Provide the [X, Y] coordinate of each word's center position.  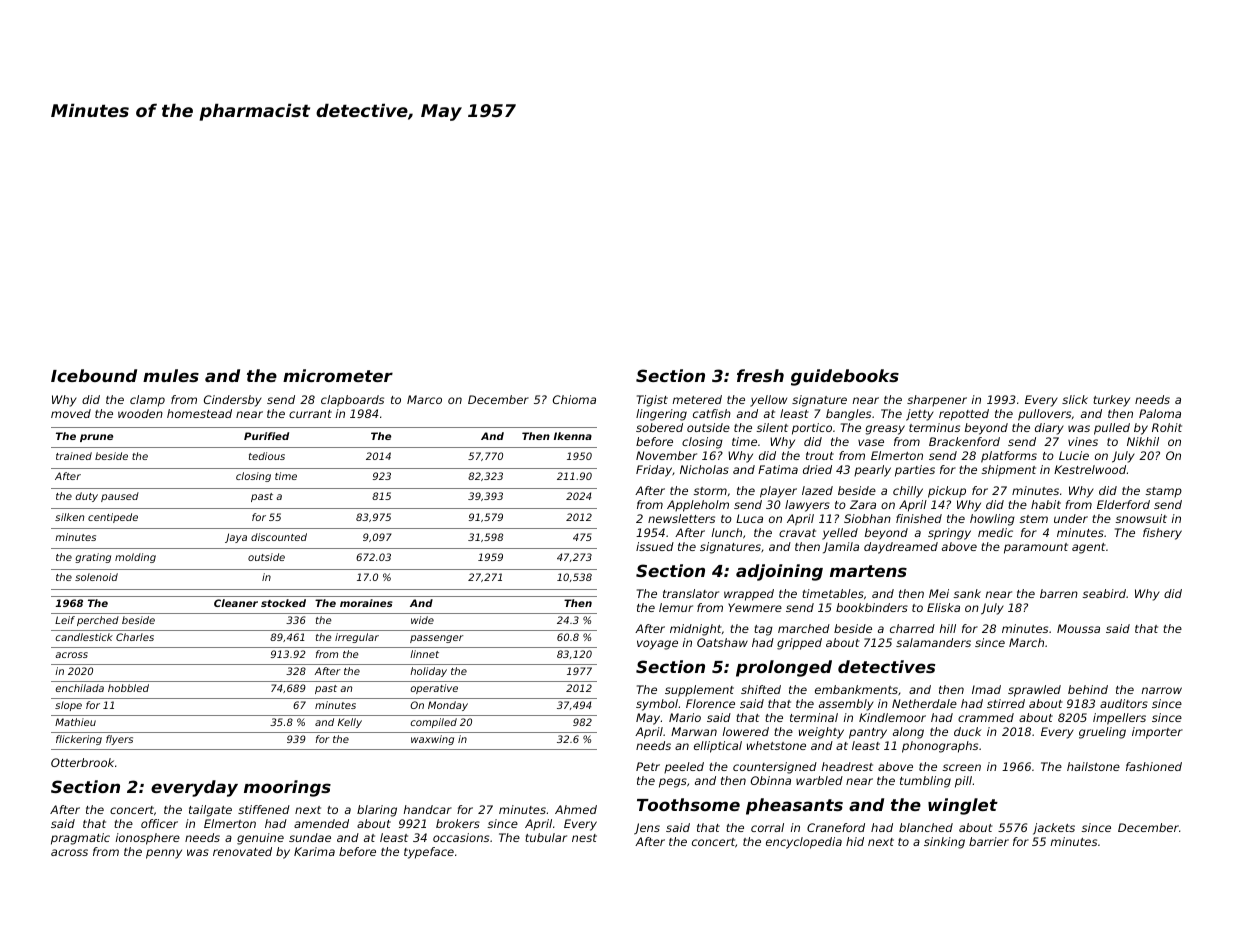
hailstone [1093, 766]
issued [655, 546]
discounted [279, 537]
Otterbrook [82, 762]
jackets [1054, 829]
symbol [657, 705]
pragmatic [80, 839]
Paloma [1160, 413]
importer [1157, 733]
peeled [684, 767]
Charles [135, 637]
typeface [429, 853]
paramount [1036, 548]
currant [310, 414]
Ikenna [573, 436]
